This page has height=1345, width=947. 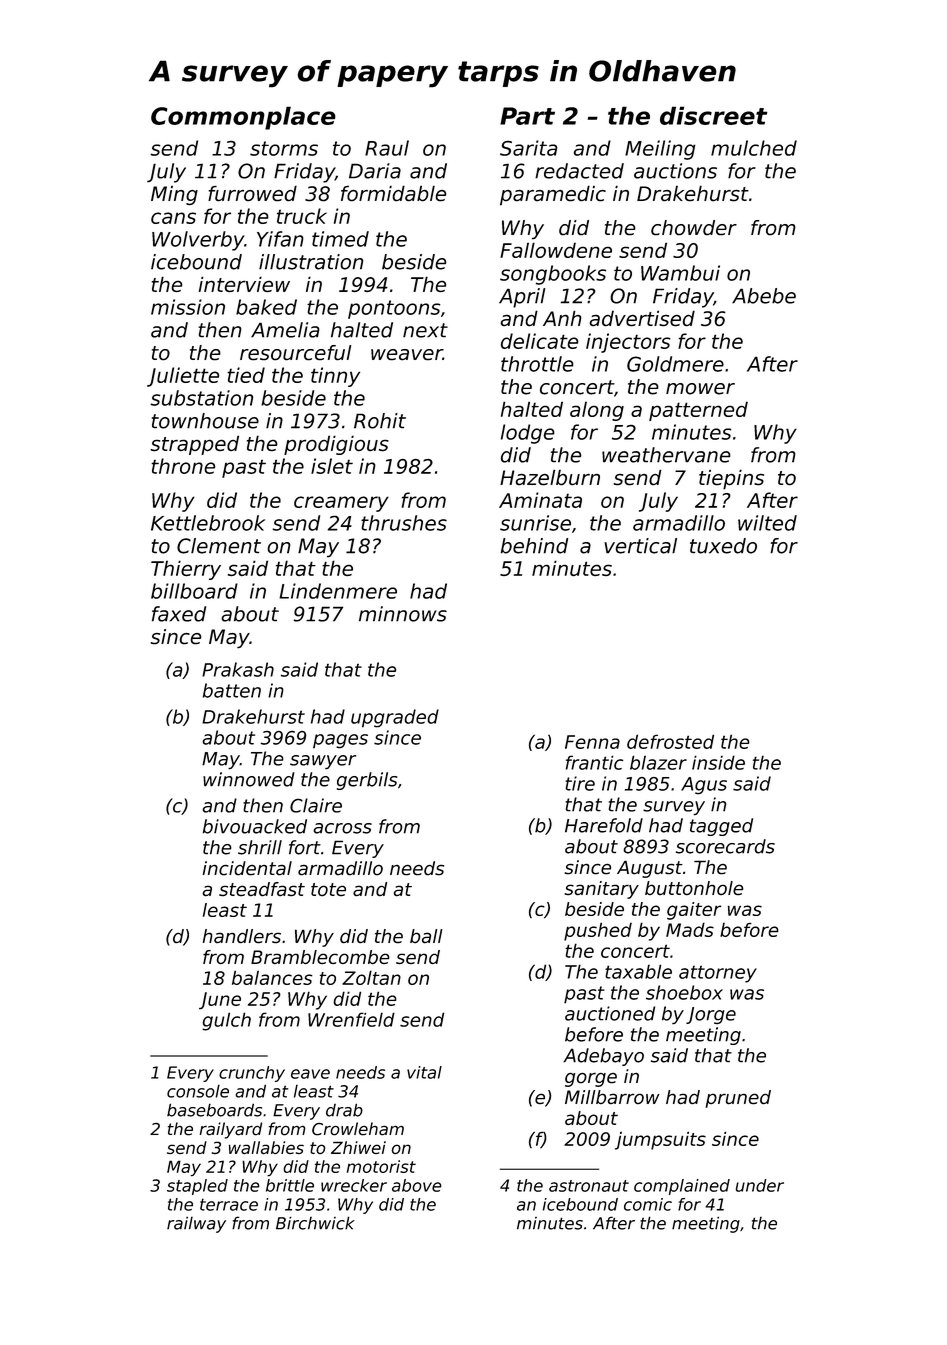 What do you see at coordinates (764, 296) in the page?
I see `Abebe` at bounding box center [764, 296].
